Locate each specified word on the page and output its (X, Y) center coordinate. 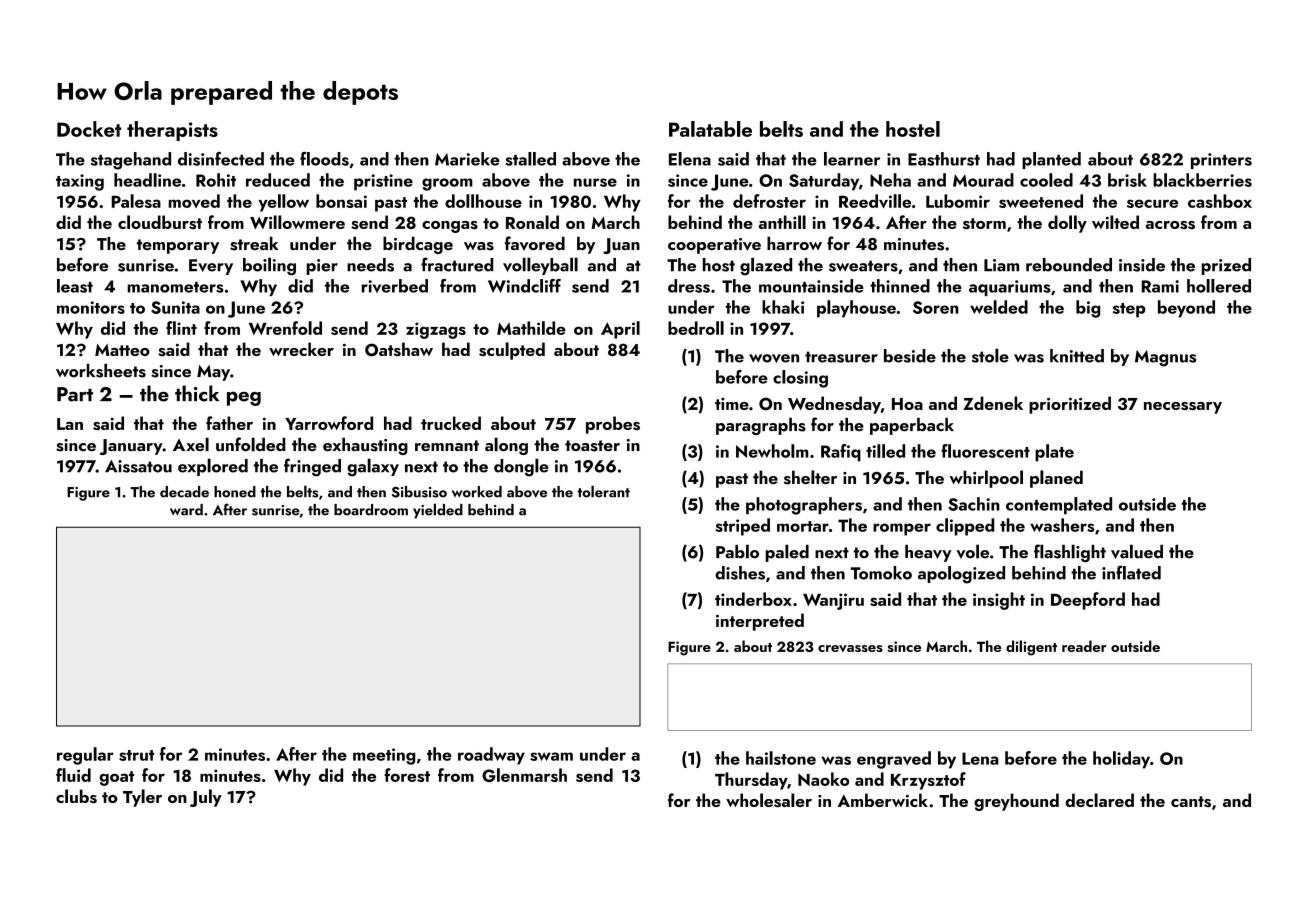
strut (136, 755)
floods (324, 159)
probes (613, 425)
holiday (1121, 760)
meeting (384, 756)
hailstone (781, 758)
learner (852, 159)
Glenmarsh (524, 775)
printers (1221, 161)
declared (1099, 800)
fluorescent (985, 451)
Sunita (175, 307)
